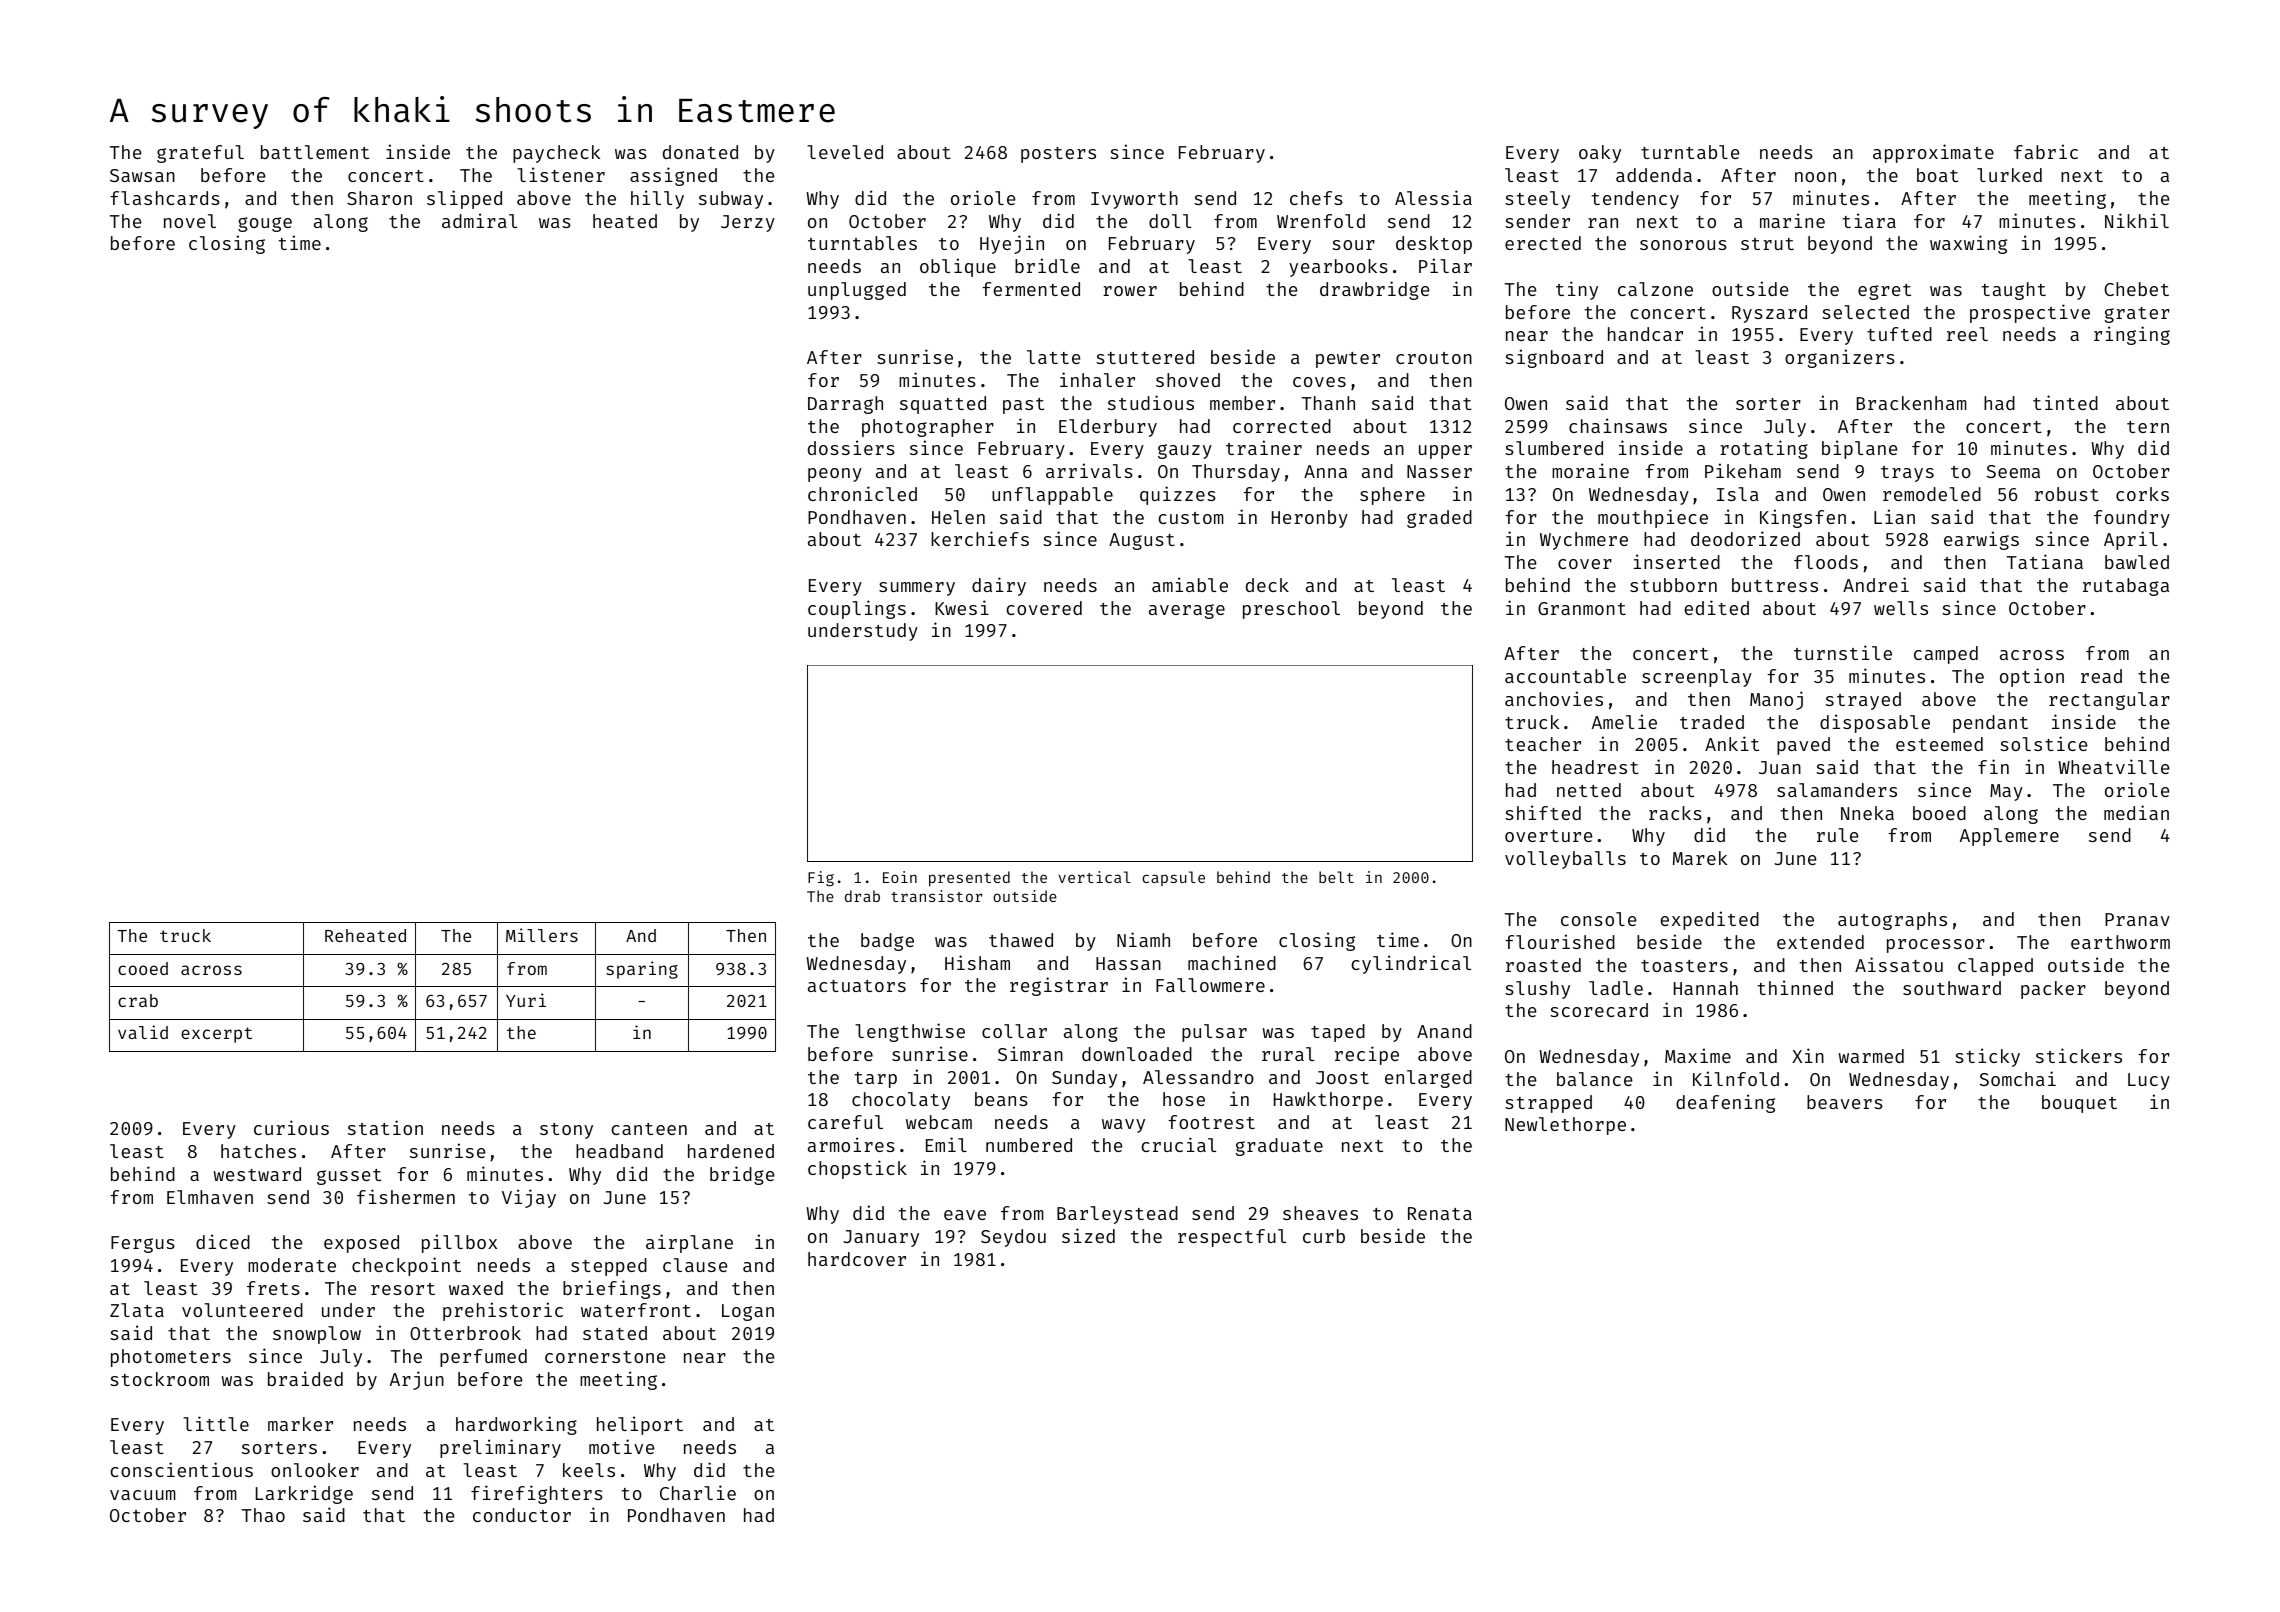 Image resolution: width=2280 pixels, height=1612 pixels. Describe the element at coordinates (406, 1196) in the screenshot. I see `fishermen` at that location.
